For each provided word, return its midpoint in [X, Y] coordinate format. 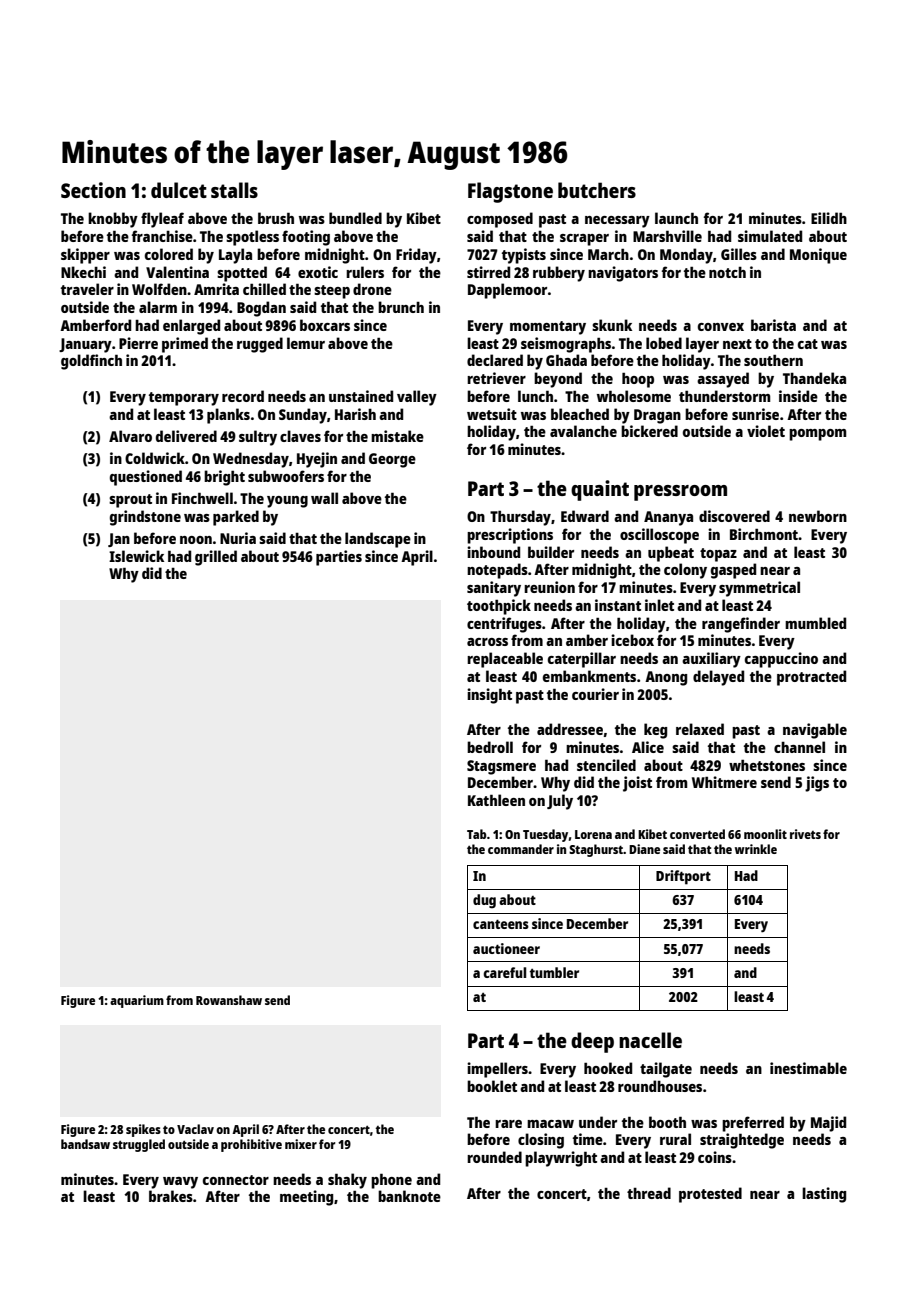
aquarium [137, 1001]
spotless [252, 238]
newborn [818, 516]
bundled [355, 218]
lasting [824, 1195]
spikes [143, 1130]
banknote [409, 1196]
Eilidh [829, 218]
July [560, 802]
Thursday [520, 518]
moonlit [765, 834]
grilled [216, 558]
